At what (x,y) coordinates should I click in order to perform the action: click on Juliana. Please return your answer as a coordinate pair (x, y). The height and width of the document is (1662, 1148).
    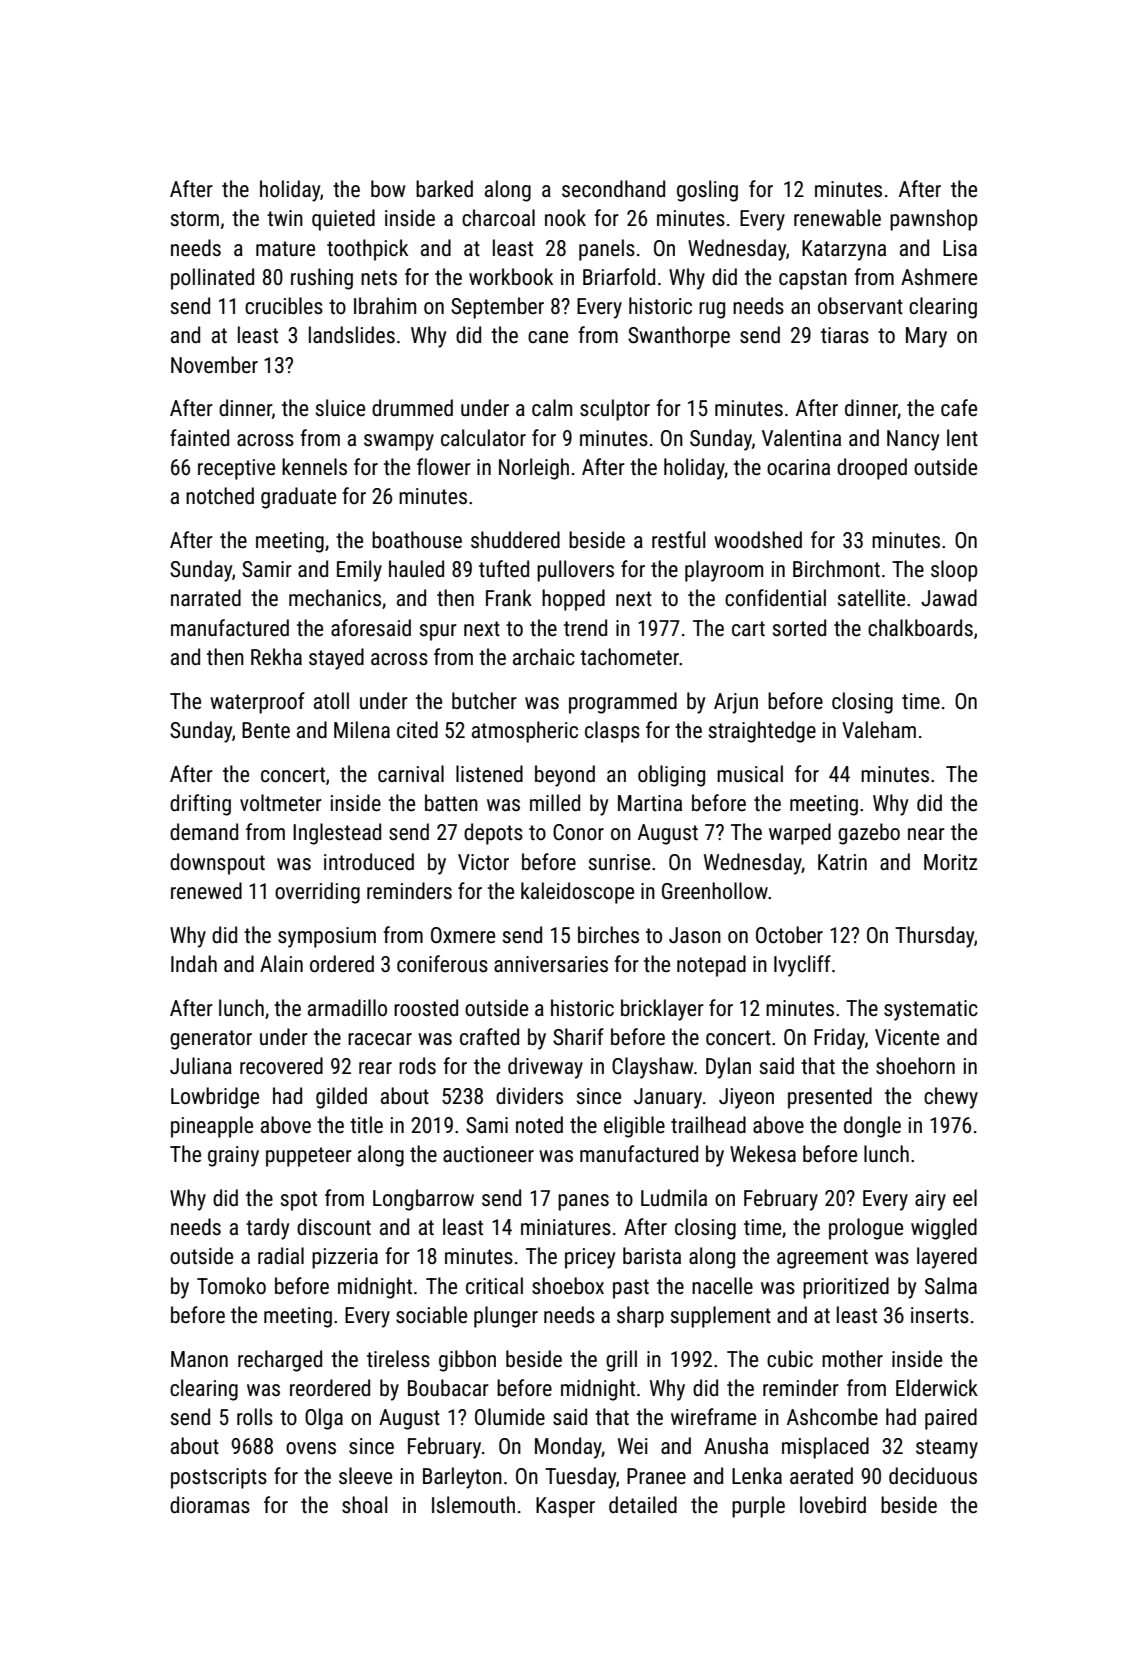
    Looking at the image, I should click on (201, 1065).
